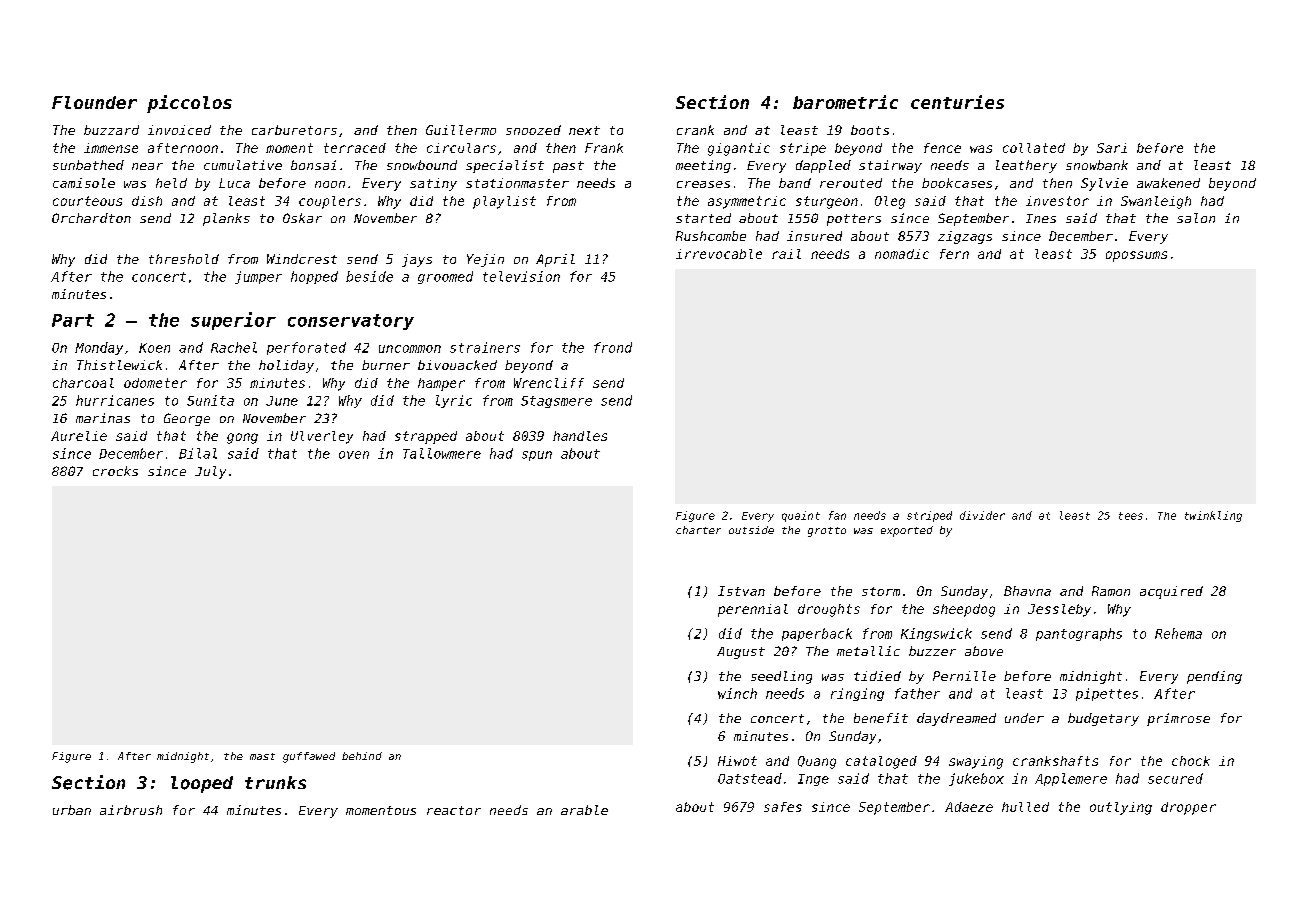  What do you see at coordinates (355, 148) in the page?
I see `terraced` at bounding box center [355, 148].
